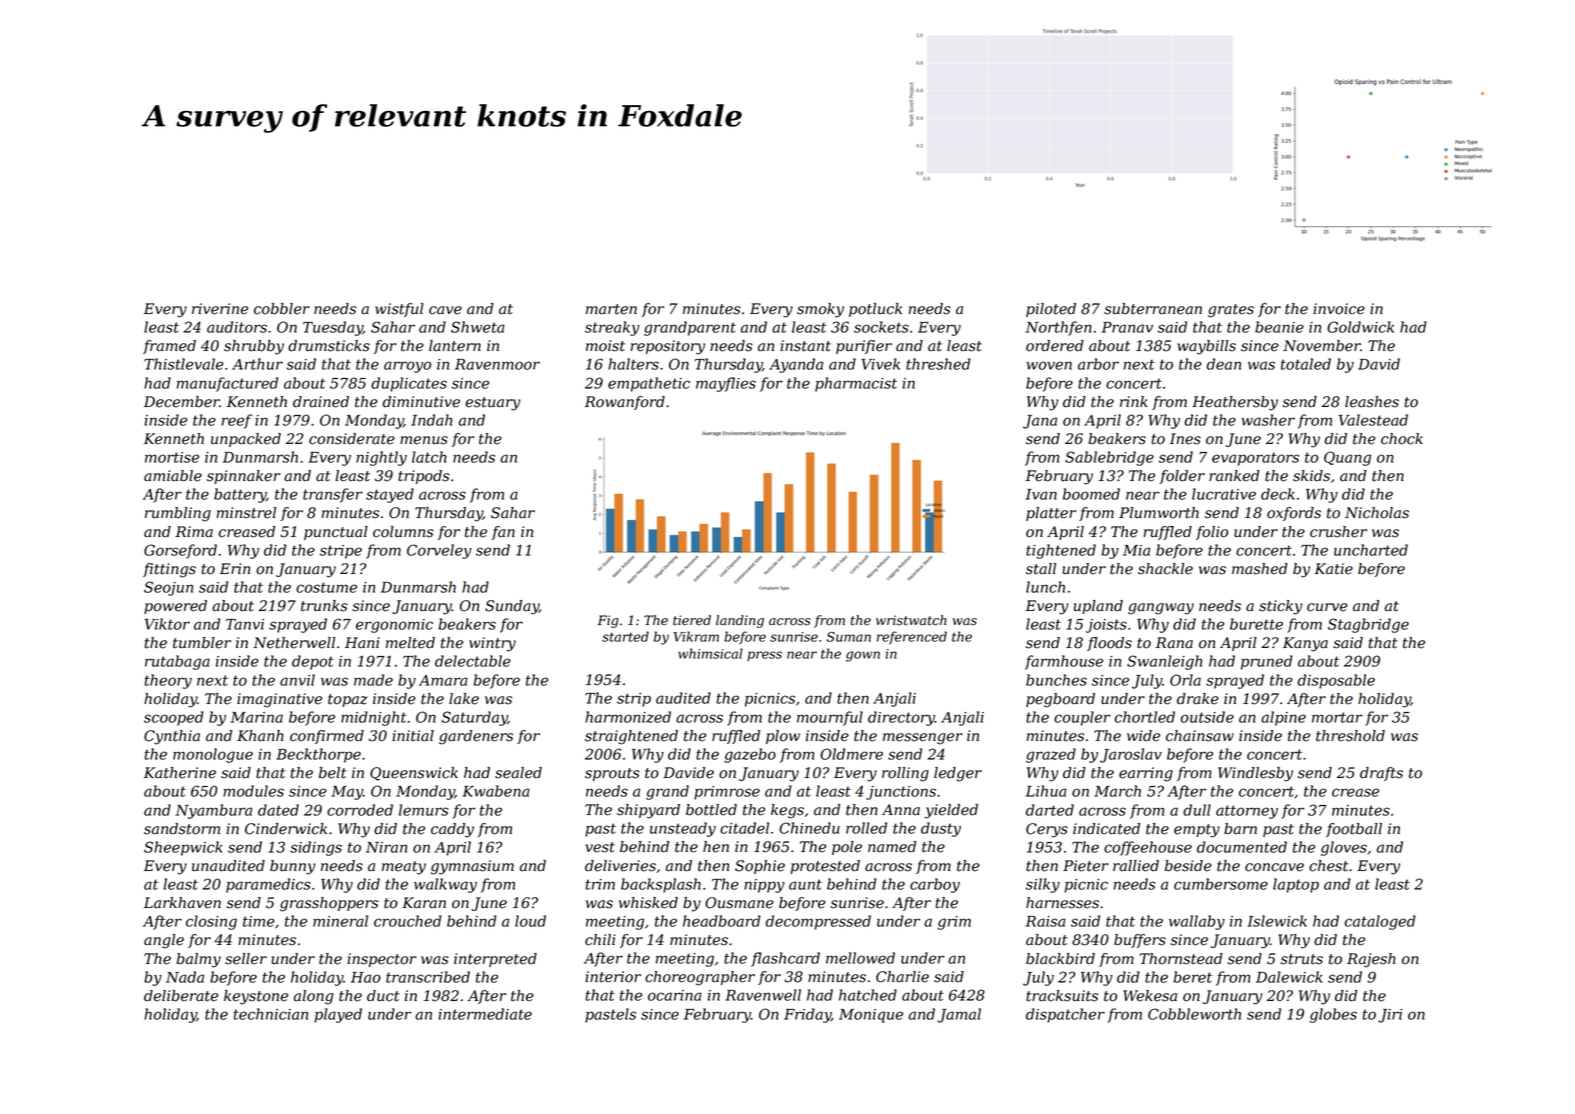 This screenshot has width=1575, height=1114. I want to click on deliberate, so click(181, 996).
